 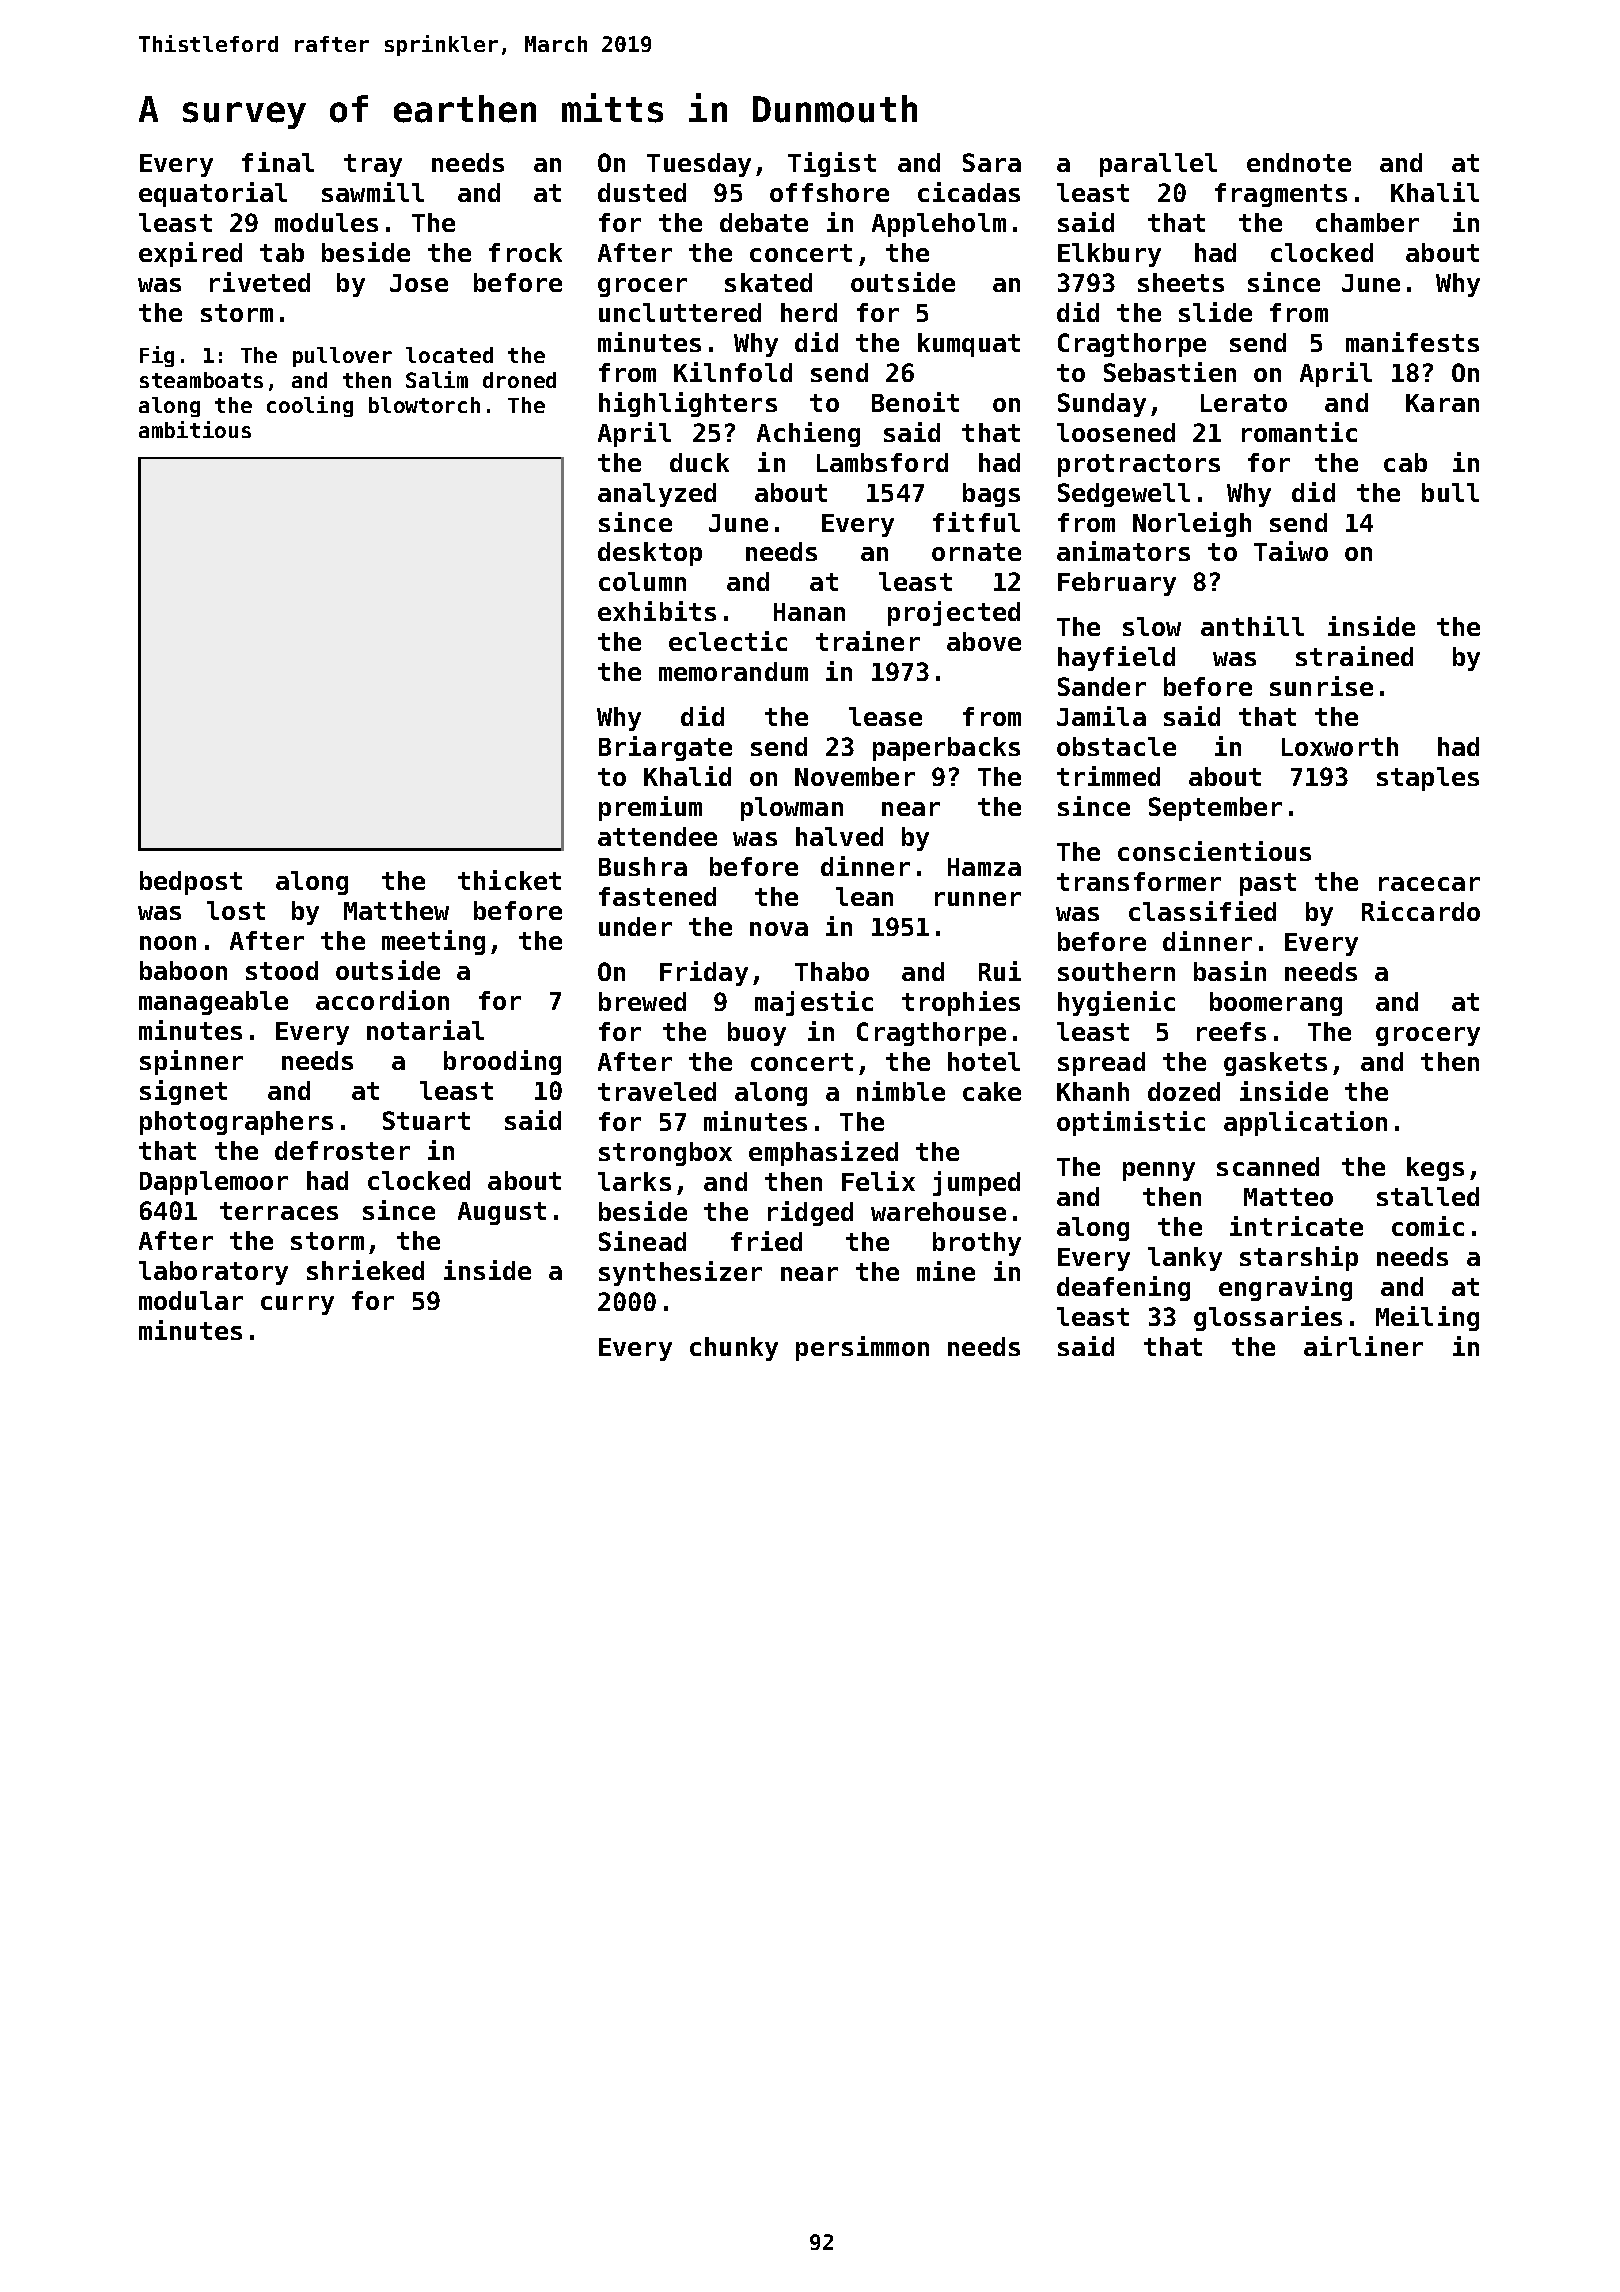 I want to click on ambitious, so click(x=195, y=429).
